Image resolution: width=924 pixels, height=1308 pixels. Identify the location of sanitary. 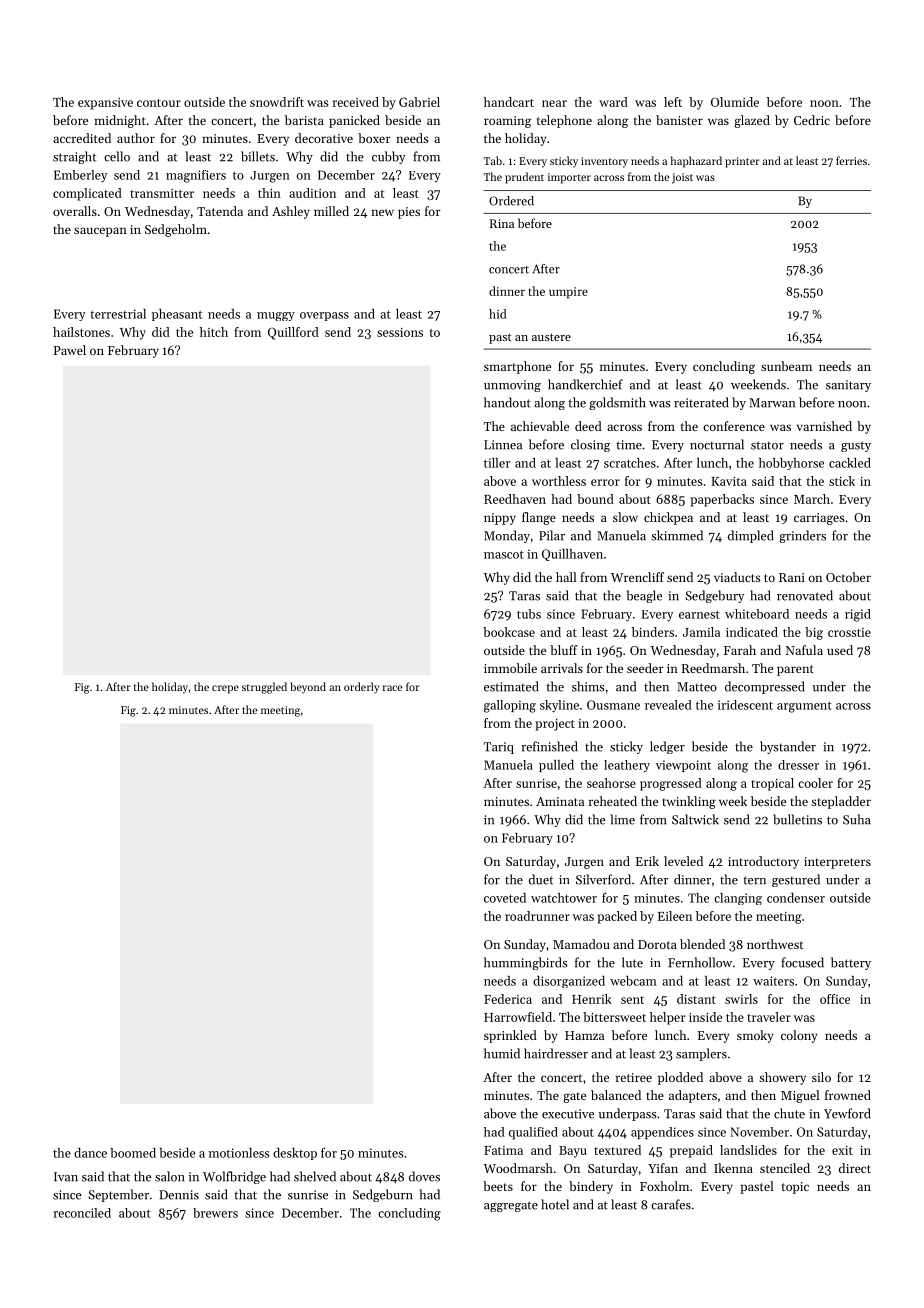
(848, 386).
